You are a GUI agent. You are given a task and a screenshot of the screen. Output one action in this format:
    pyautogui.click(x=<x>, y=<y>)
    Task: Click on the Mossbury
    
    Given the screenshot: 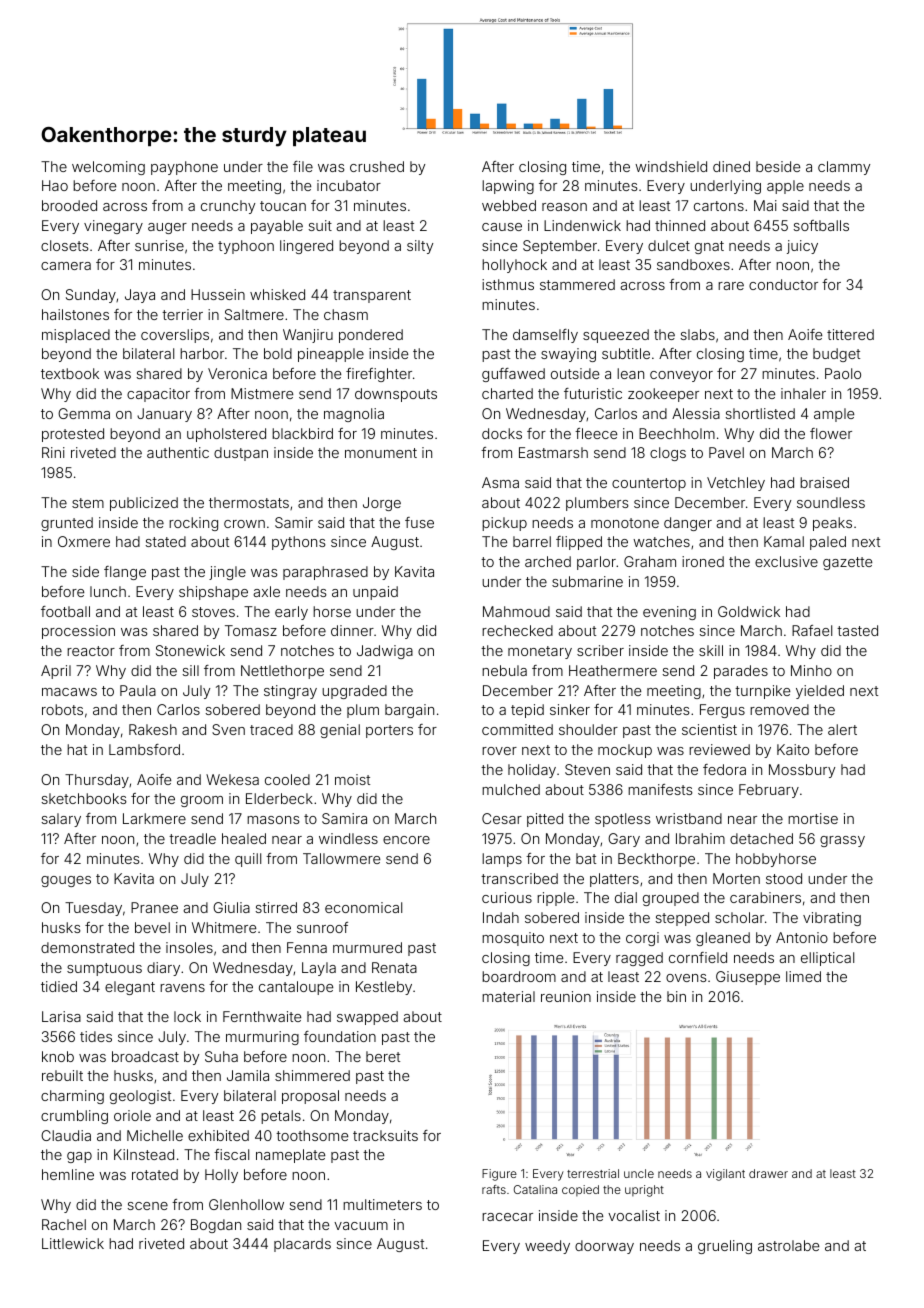 What is the action you would take?
    pyautogui.click(x=802, y=771)
